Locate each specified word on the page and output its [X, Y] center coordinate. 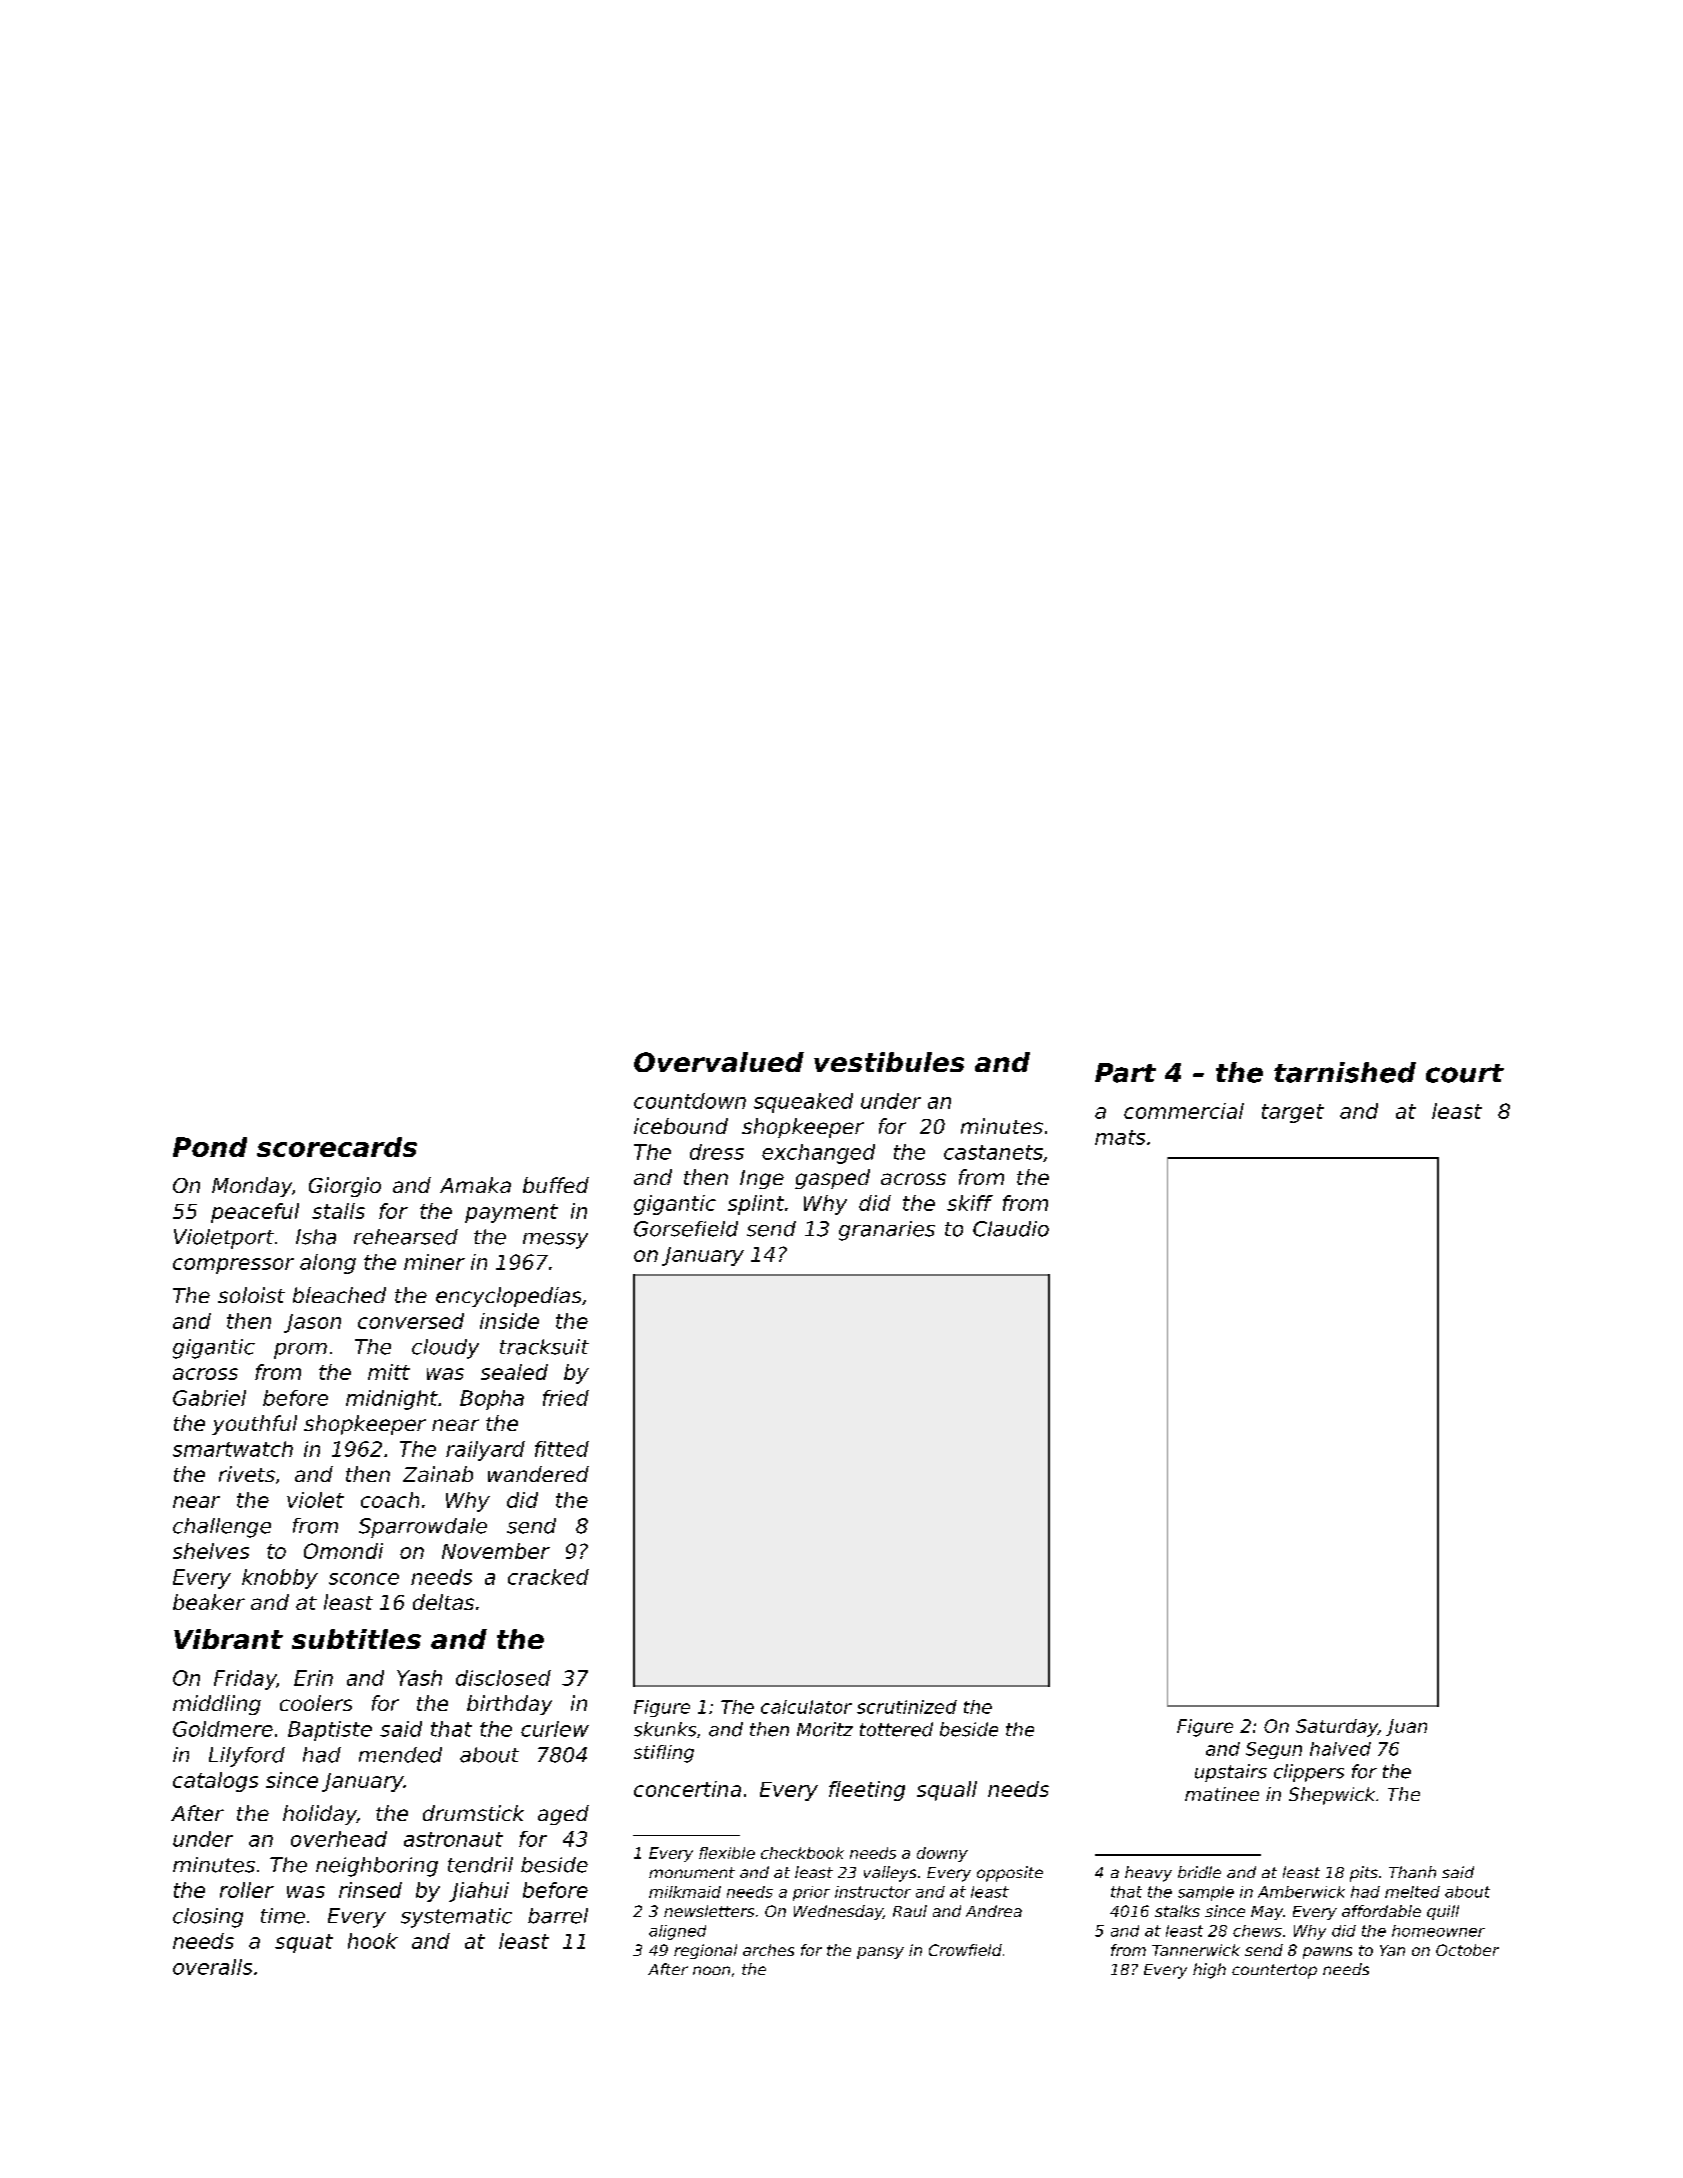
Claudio [1011, 1229]
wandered [538, 1474]
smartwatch [233, 1449]
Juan [1406, 1727]
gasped [832, 1179]
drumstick [473, 1813]
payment [511, 1213]
